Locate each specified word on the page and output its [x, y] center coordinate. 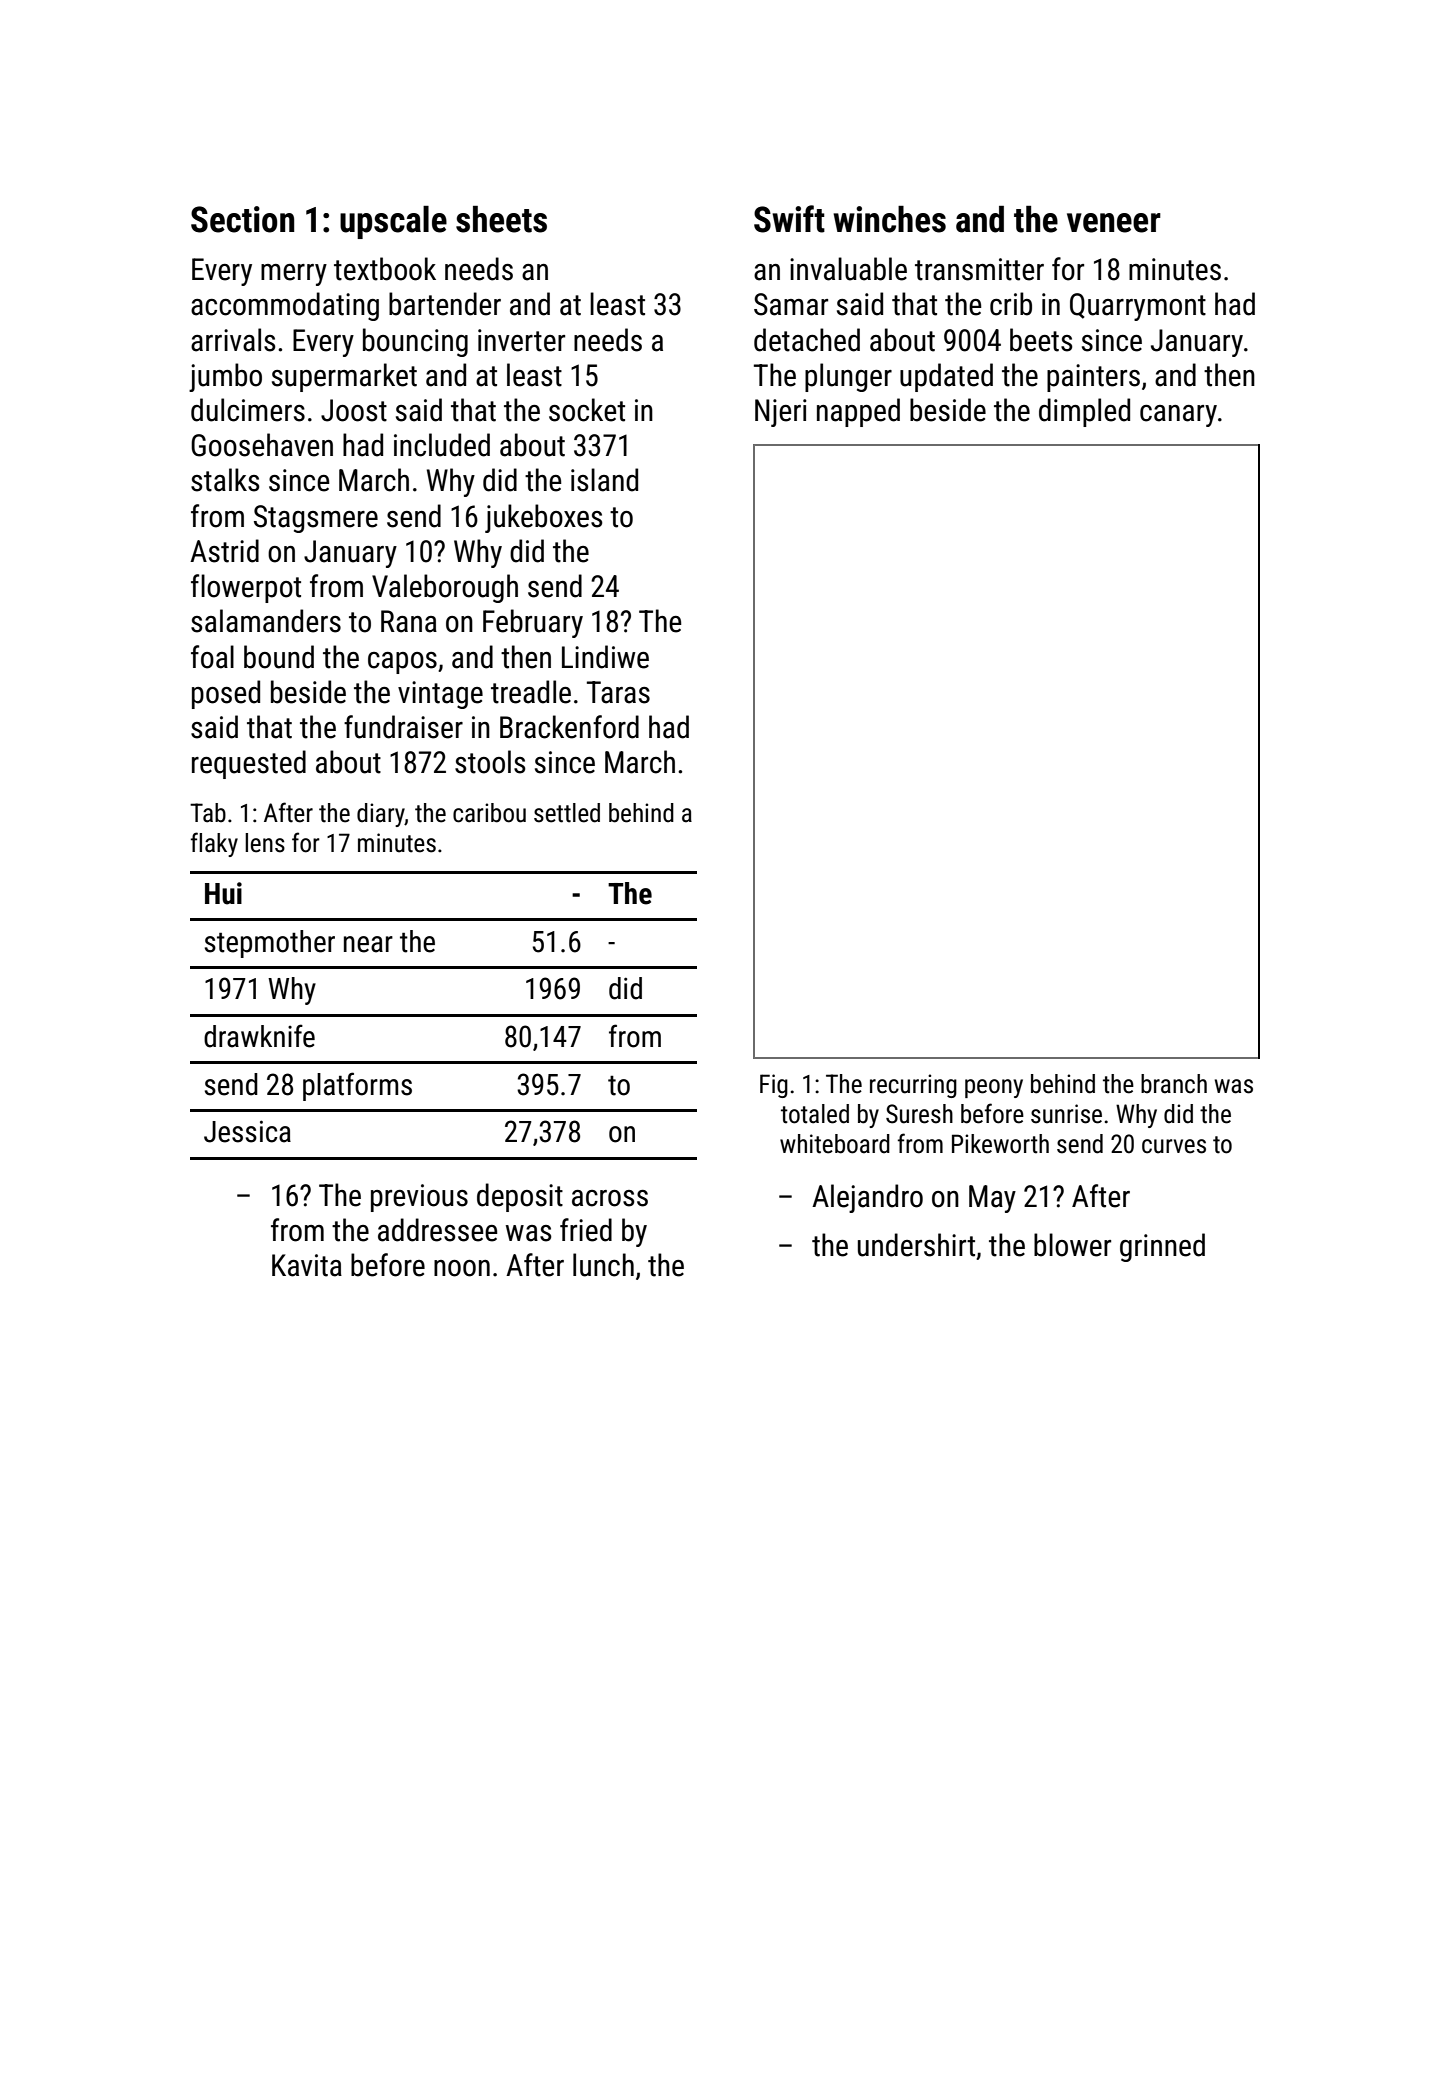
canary [1178, 416]
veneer [1114, 223]
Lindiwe [605, 657]
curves [1174, 1146]
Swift [789, 219]
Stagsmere [316, 519]
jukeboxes [544, 518]
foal [212, 657]
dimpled [1084, 412]
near [368, 944]
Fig [774, 1086]
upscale [393, 222]
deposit [520, 1197]
